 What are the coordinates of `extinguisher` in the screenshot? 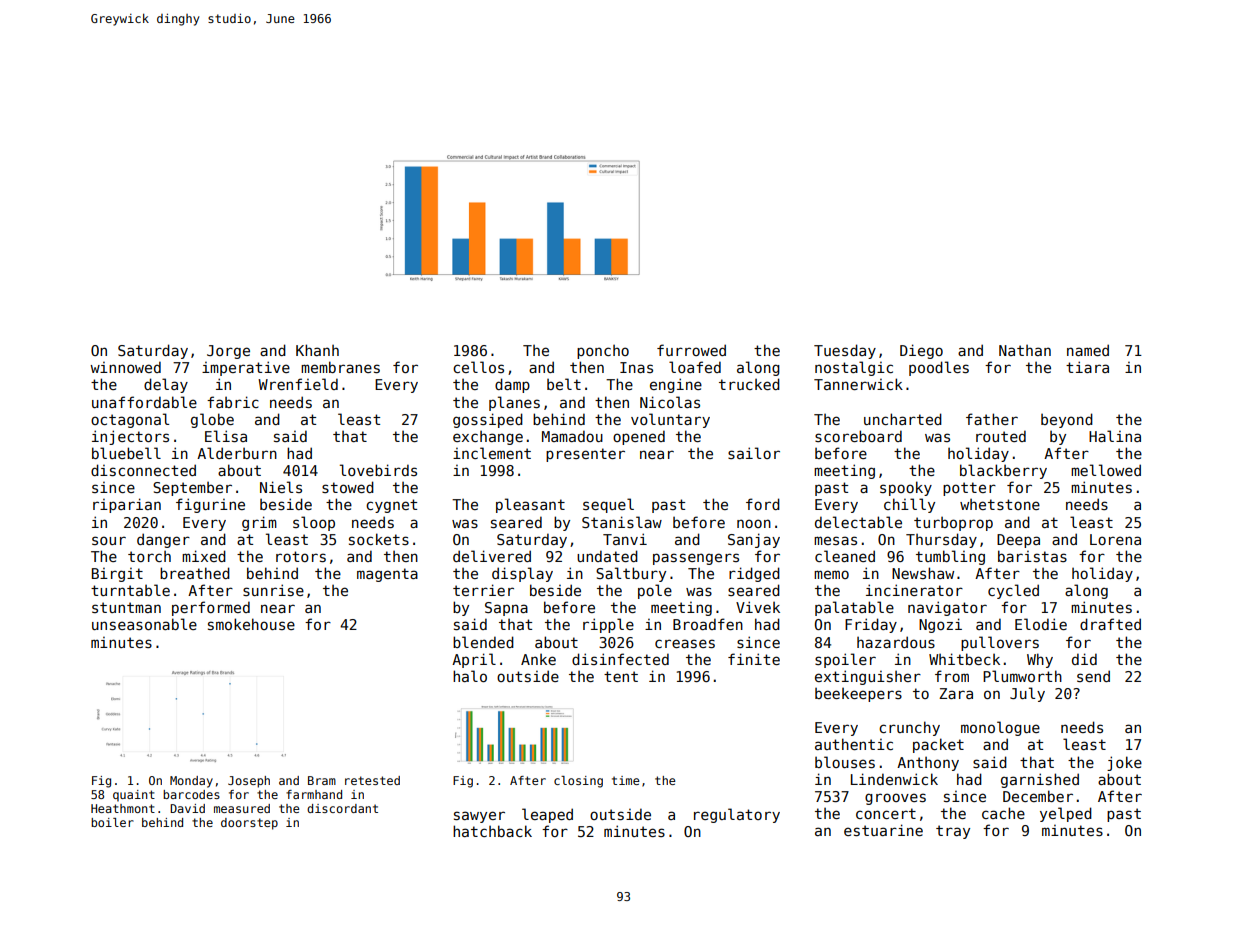 It's located at (868, 677).
